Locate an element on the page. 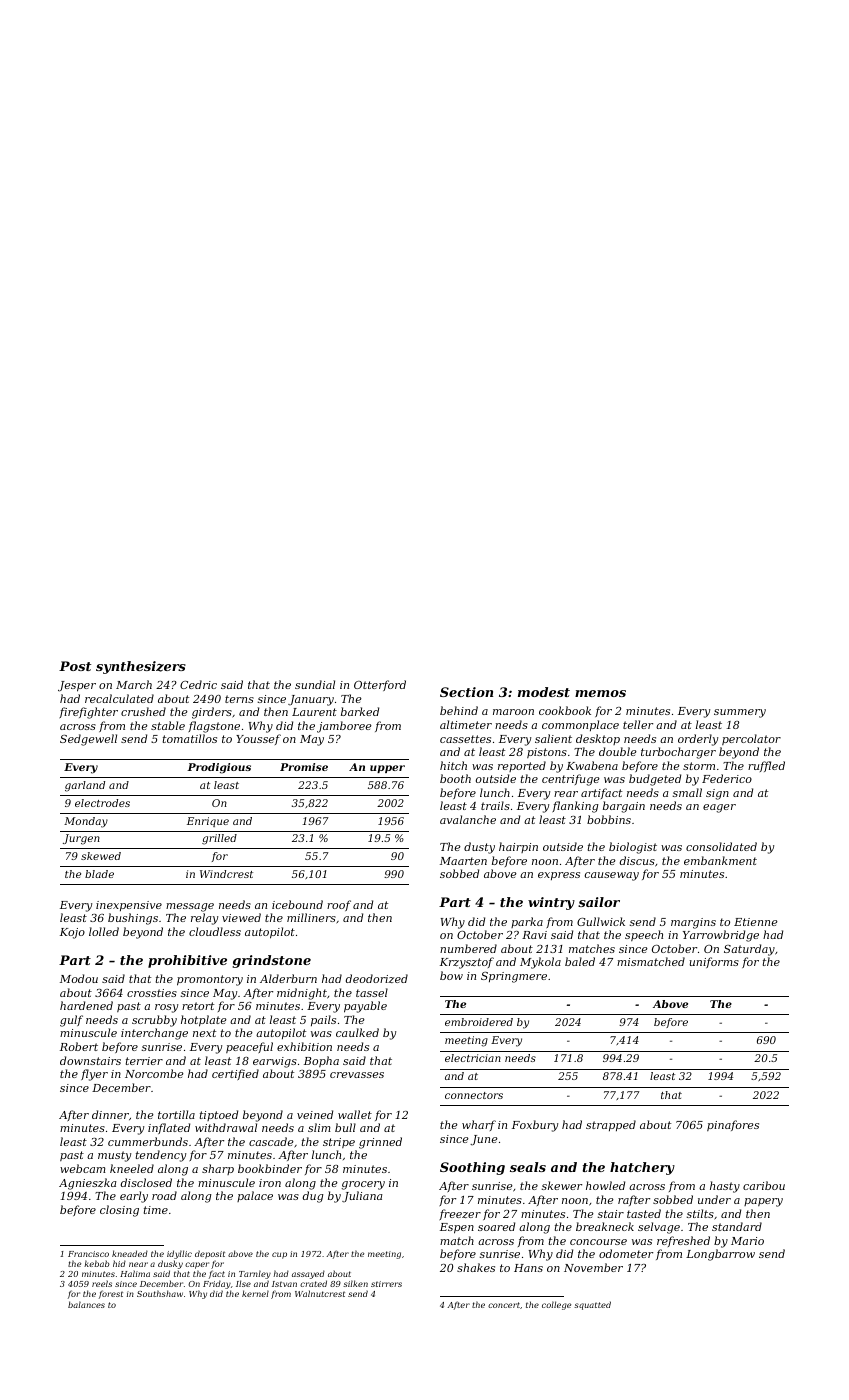  gulf is located at coordinates (71, 1021).
